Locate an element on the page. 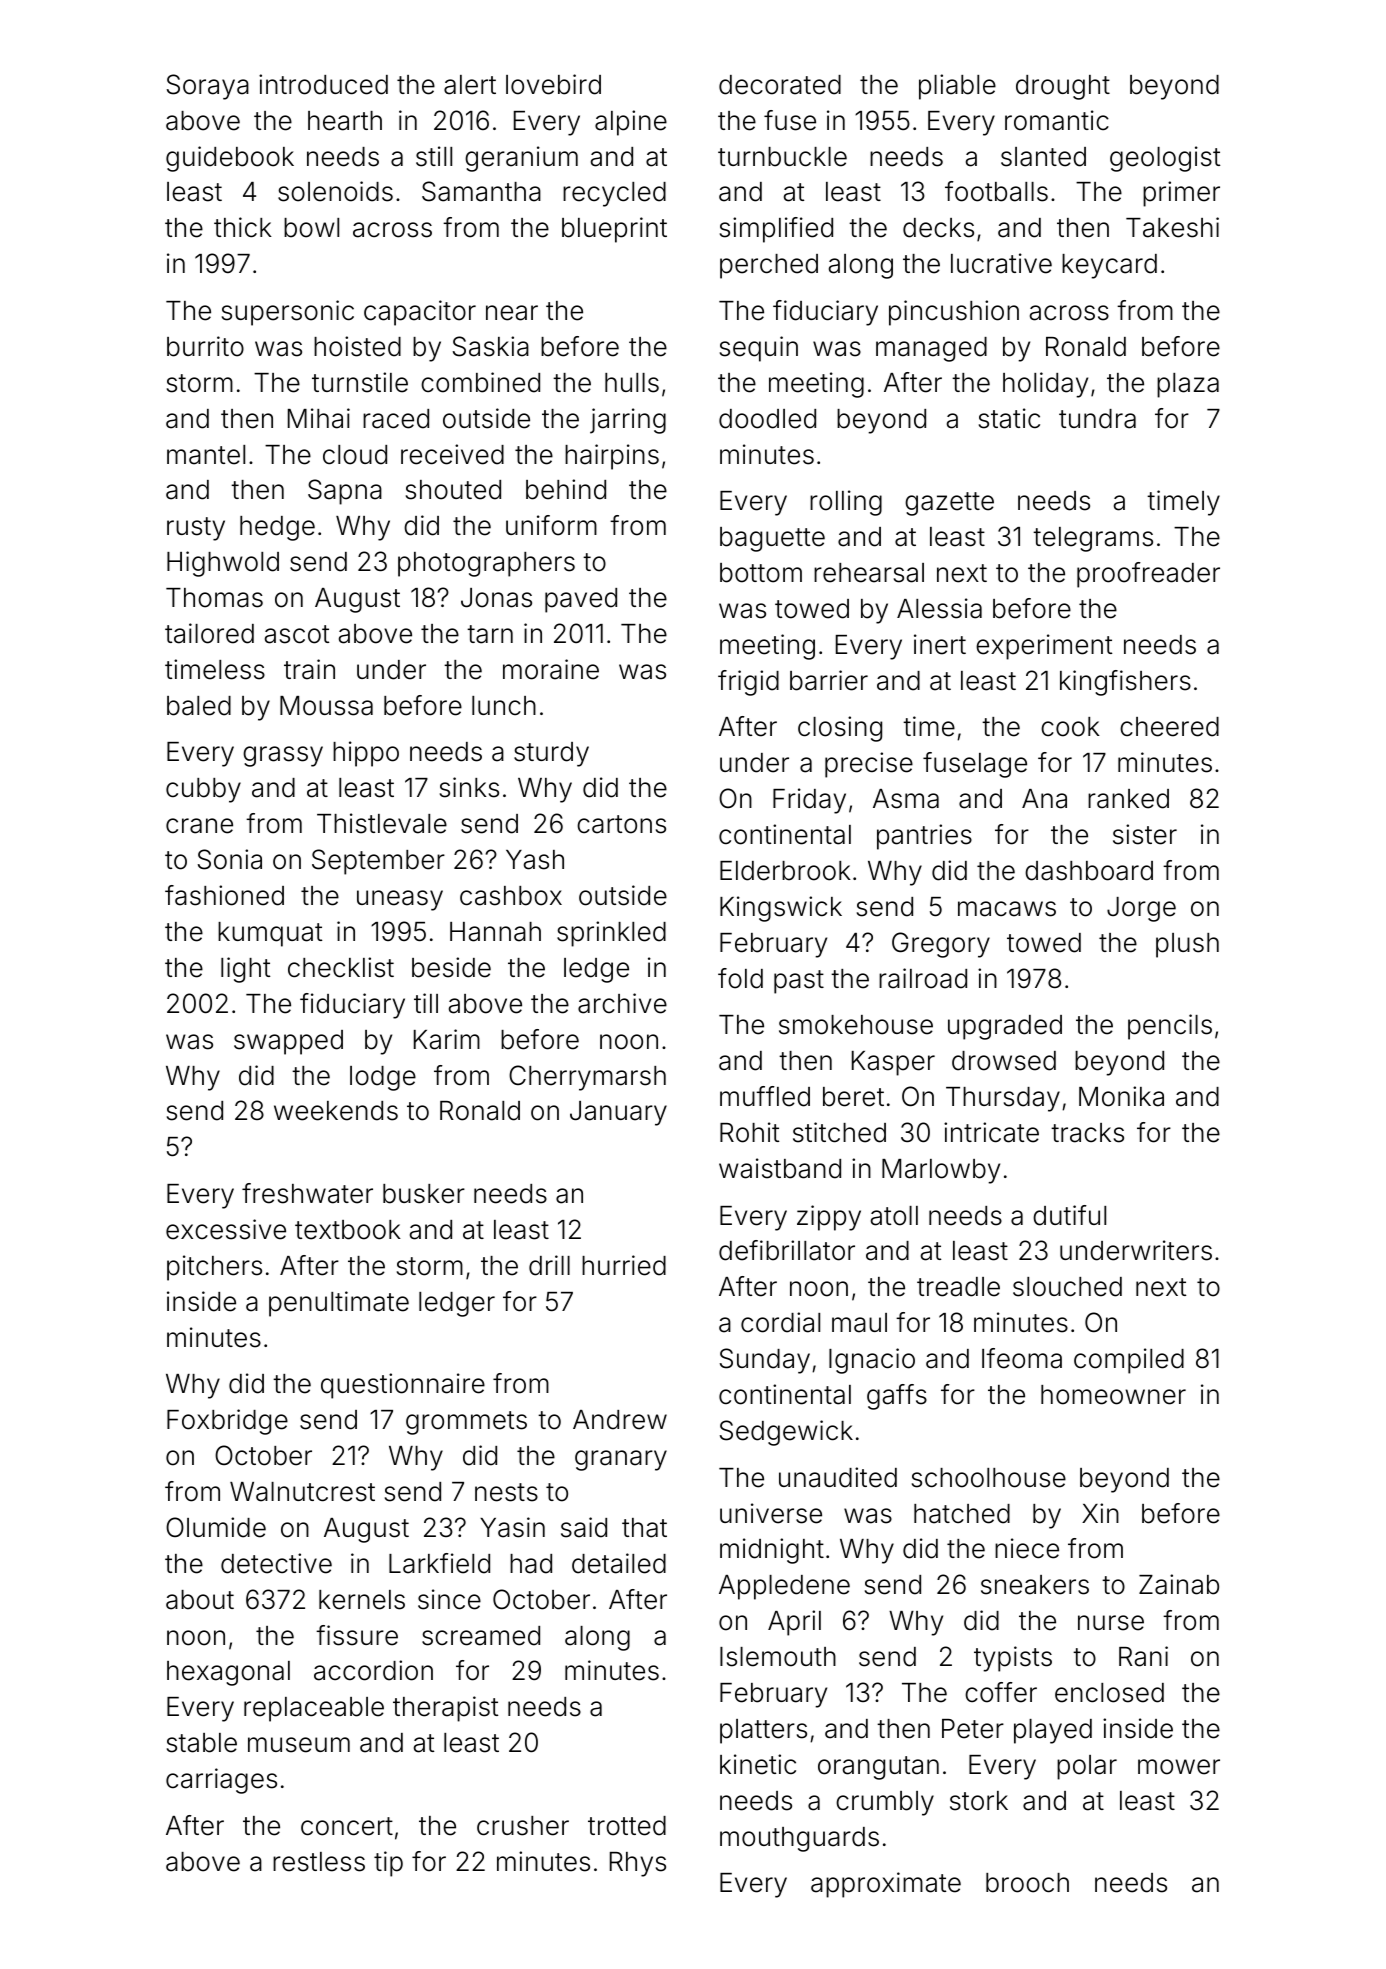 The height and width of the page is (1969, 1386). Foxbridge is located at coordinates (227, 1422).
